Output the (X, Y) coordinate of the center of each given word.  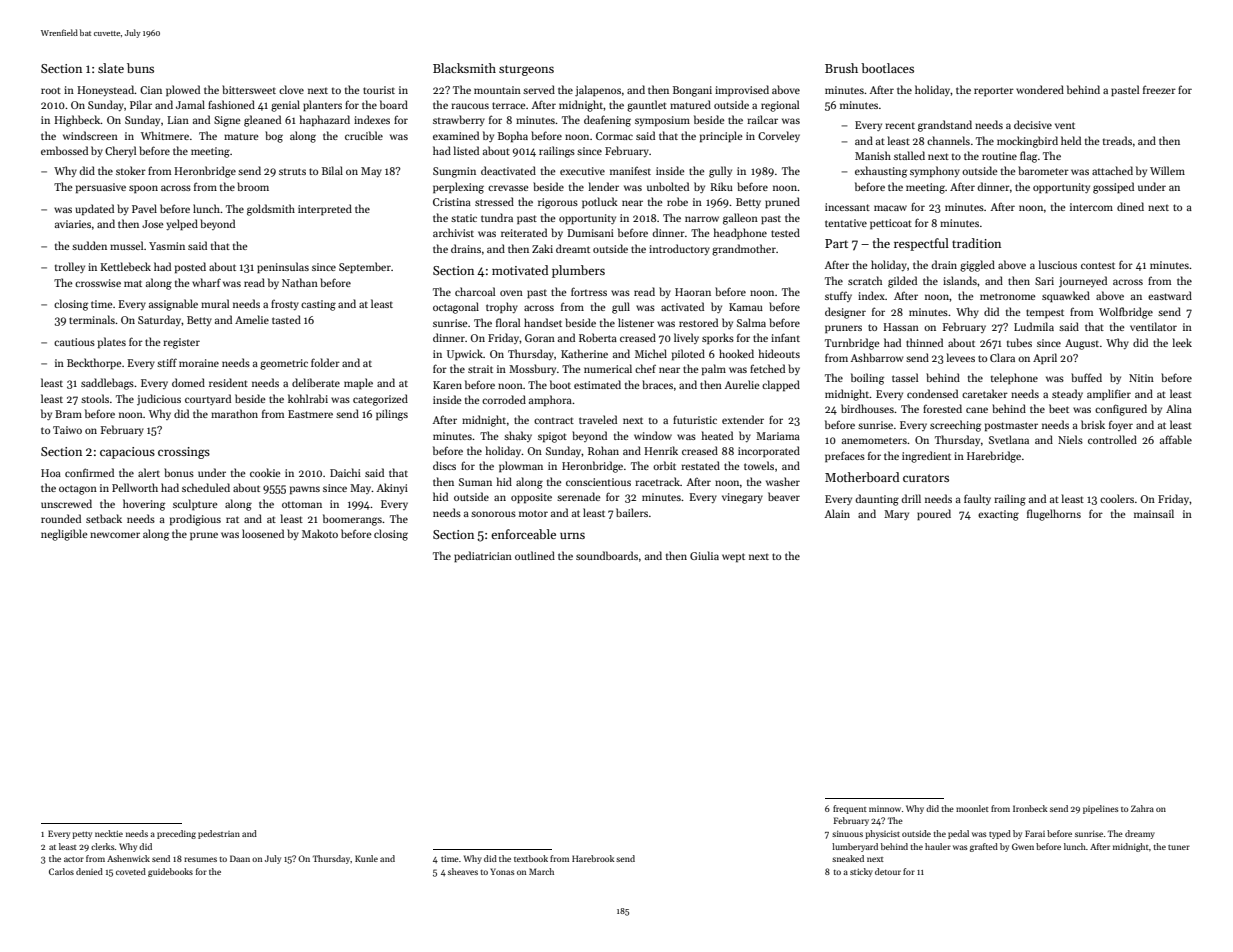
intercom (1091, 207)
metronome (1008, 296)
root (51, 90)
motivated (520, 270)
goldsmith (271, 210)
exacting (998, 515)
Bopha (513, 136)
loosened (263, 533)
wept (733, 557)
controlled (1112, 439)
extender (743, 419)
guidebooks (170, 872)
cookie (265, 472)
